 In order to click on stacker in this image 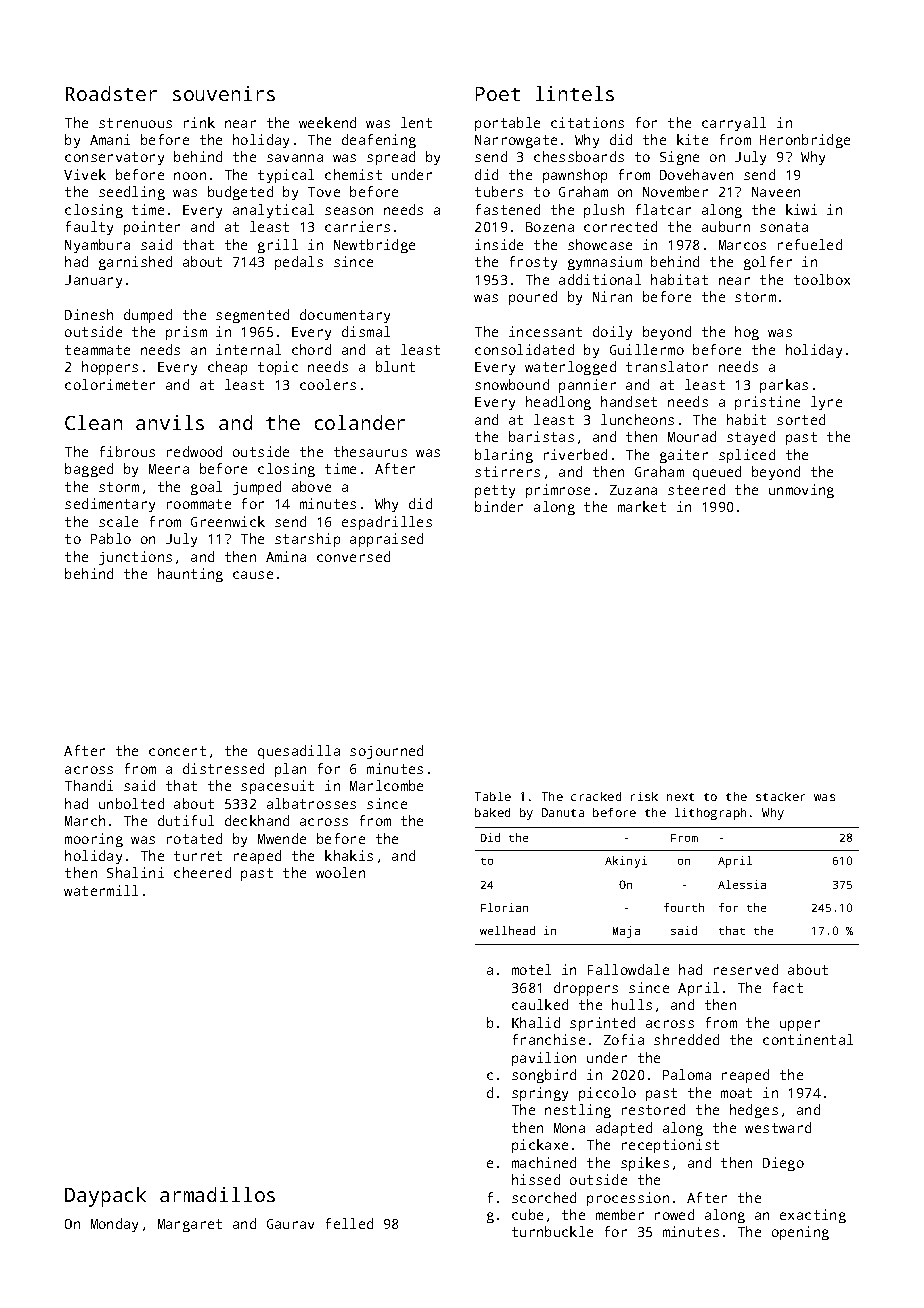, I will do `click(780, 796)`.
